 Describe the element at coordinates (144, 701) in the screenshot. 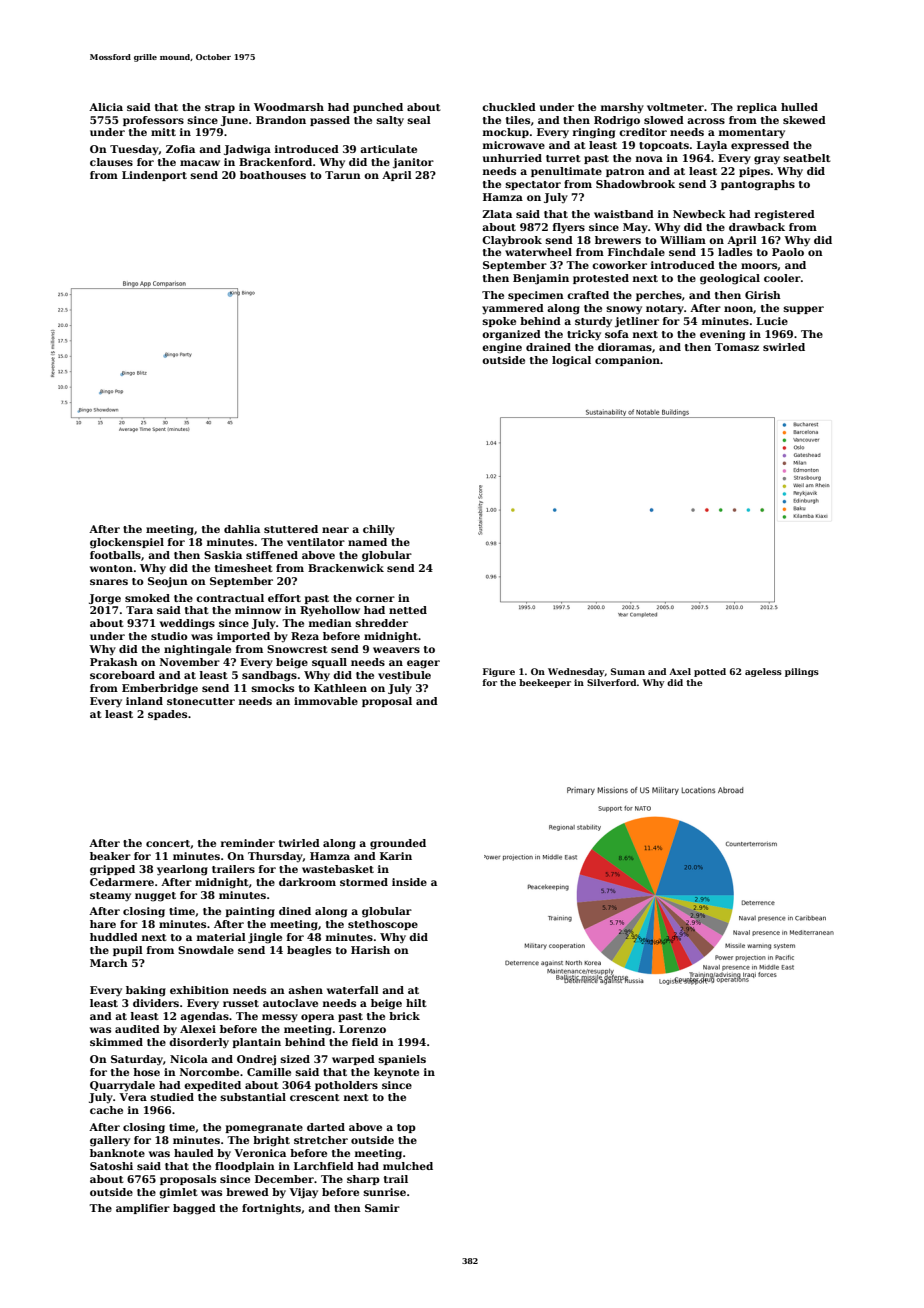

I see `inland` at that location.
